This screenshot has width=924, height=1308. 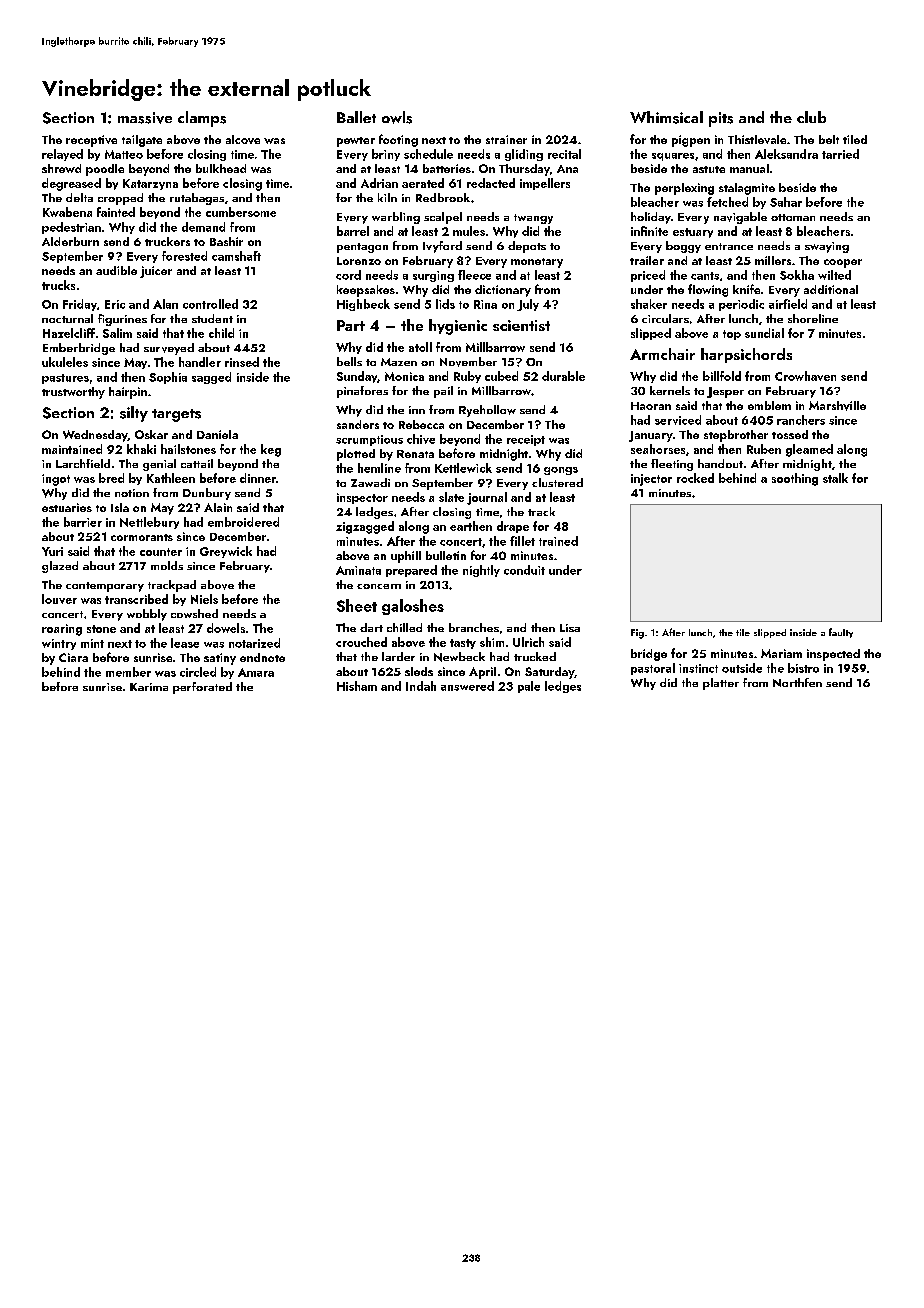 What do you see at coordinates (73, 657) in the screenshot?
I see `Ciara` at bounding box center [73, 657].
